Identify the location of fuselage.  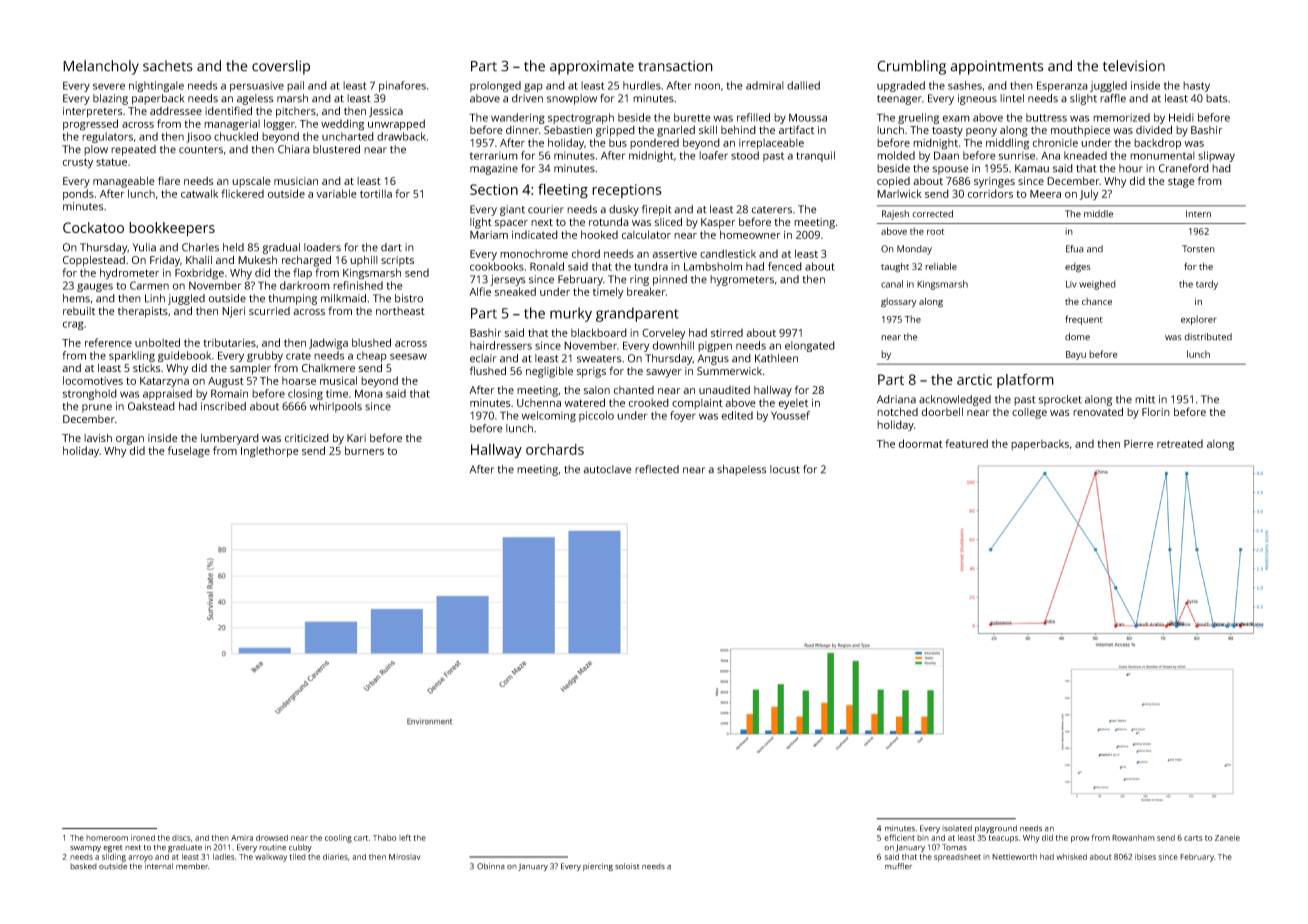
(189, 452).
